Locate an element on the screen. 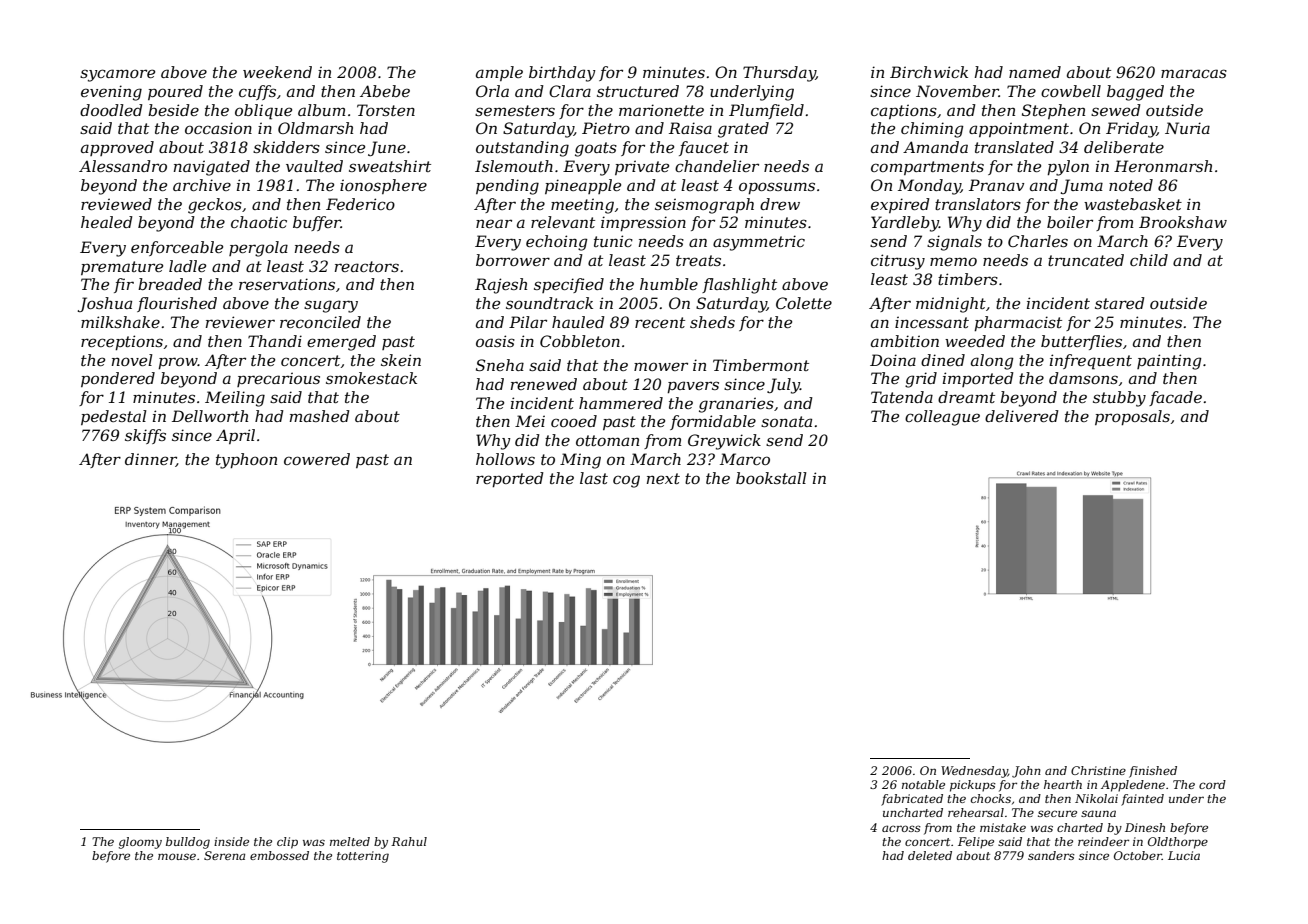 Image resolution: width=1308 pixels, height=924 pixels. embossed is located at coordinates (279, 855).
